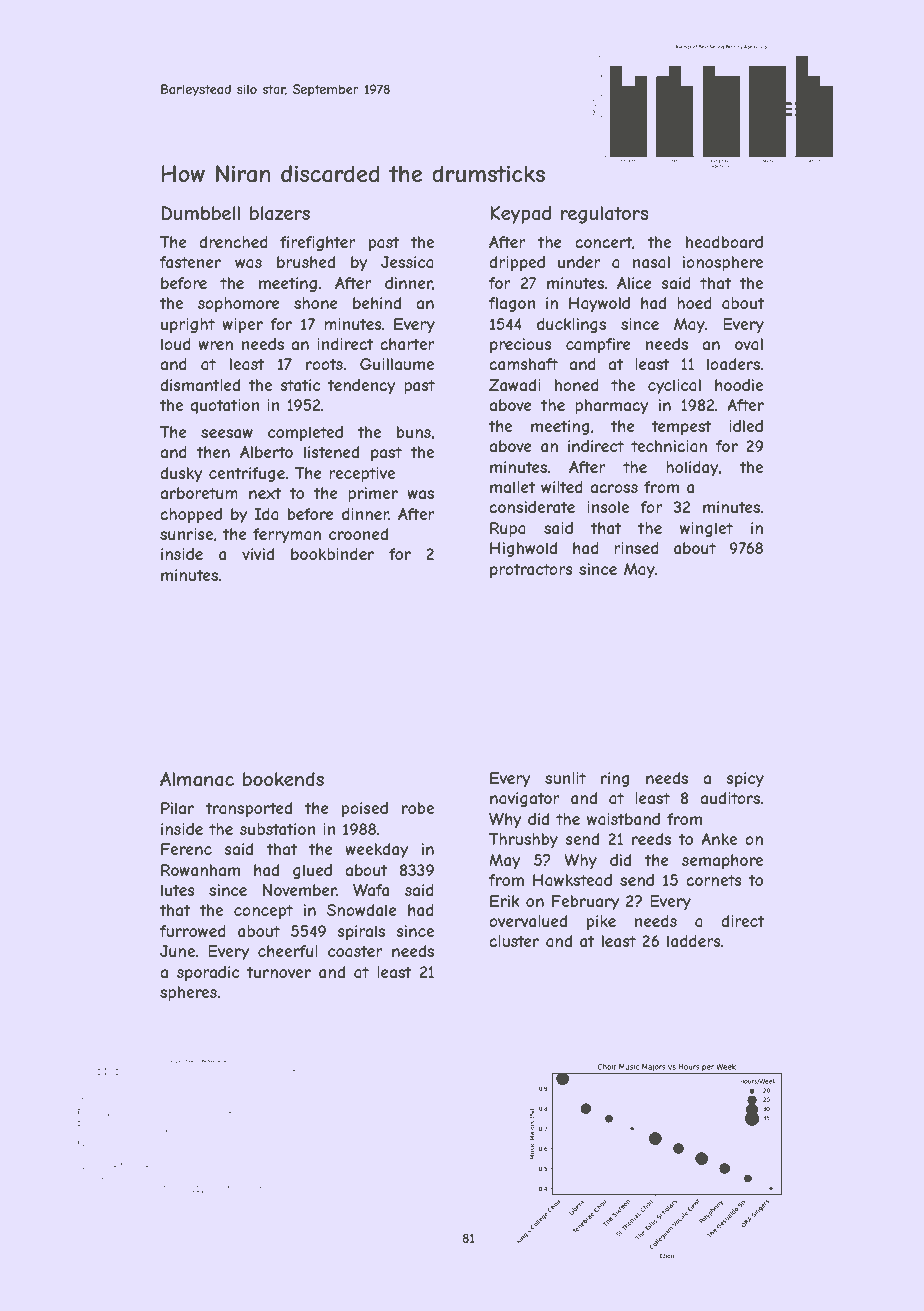 This screenshot has height=1311, width=924. What do you see at coordinates (520, 215) in the screenshot?
I see `Keypad` at bounding box center [520, 215].
